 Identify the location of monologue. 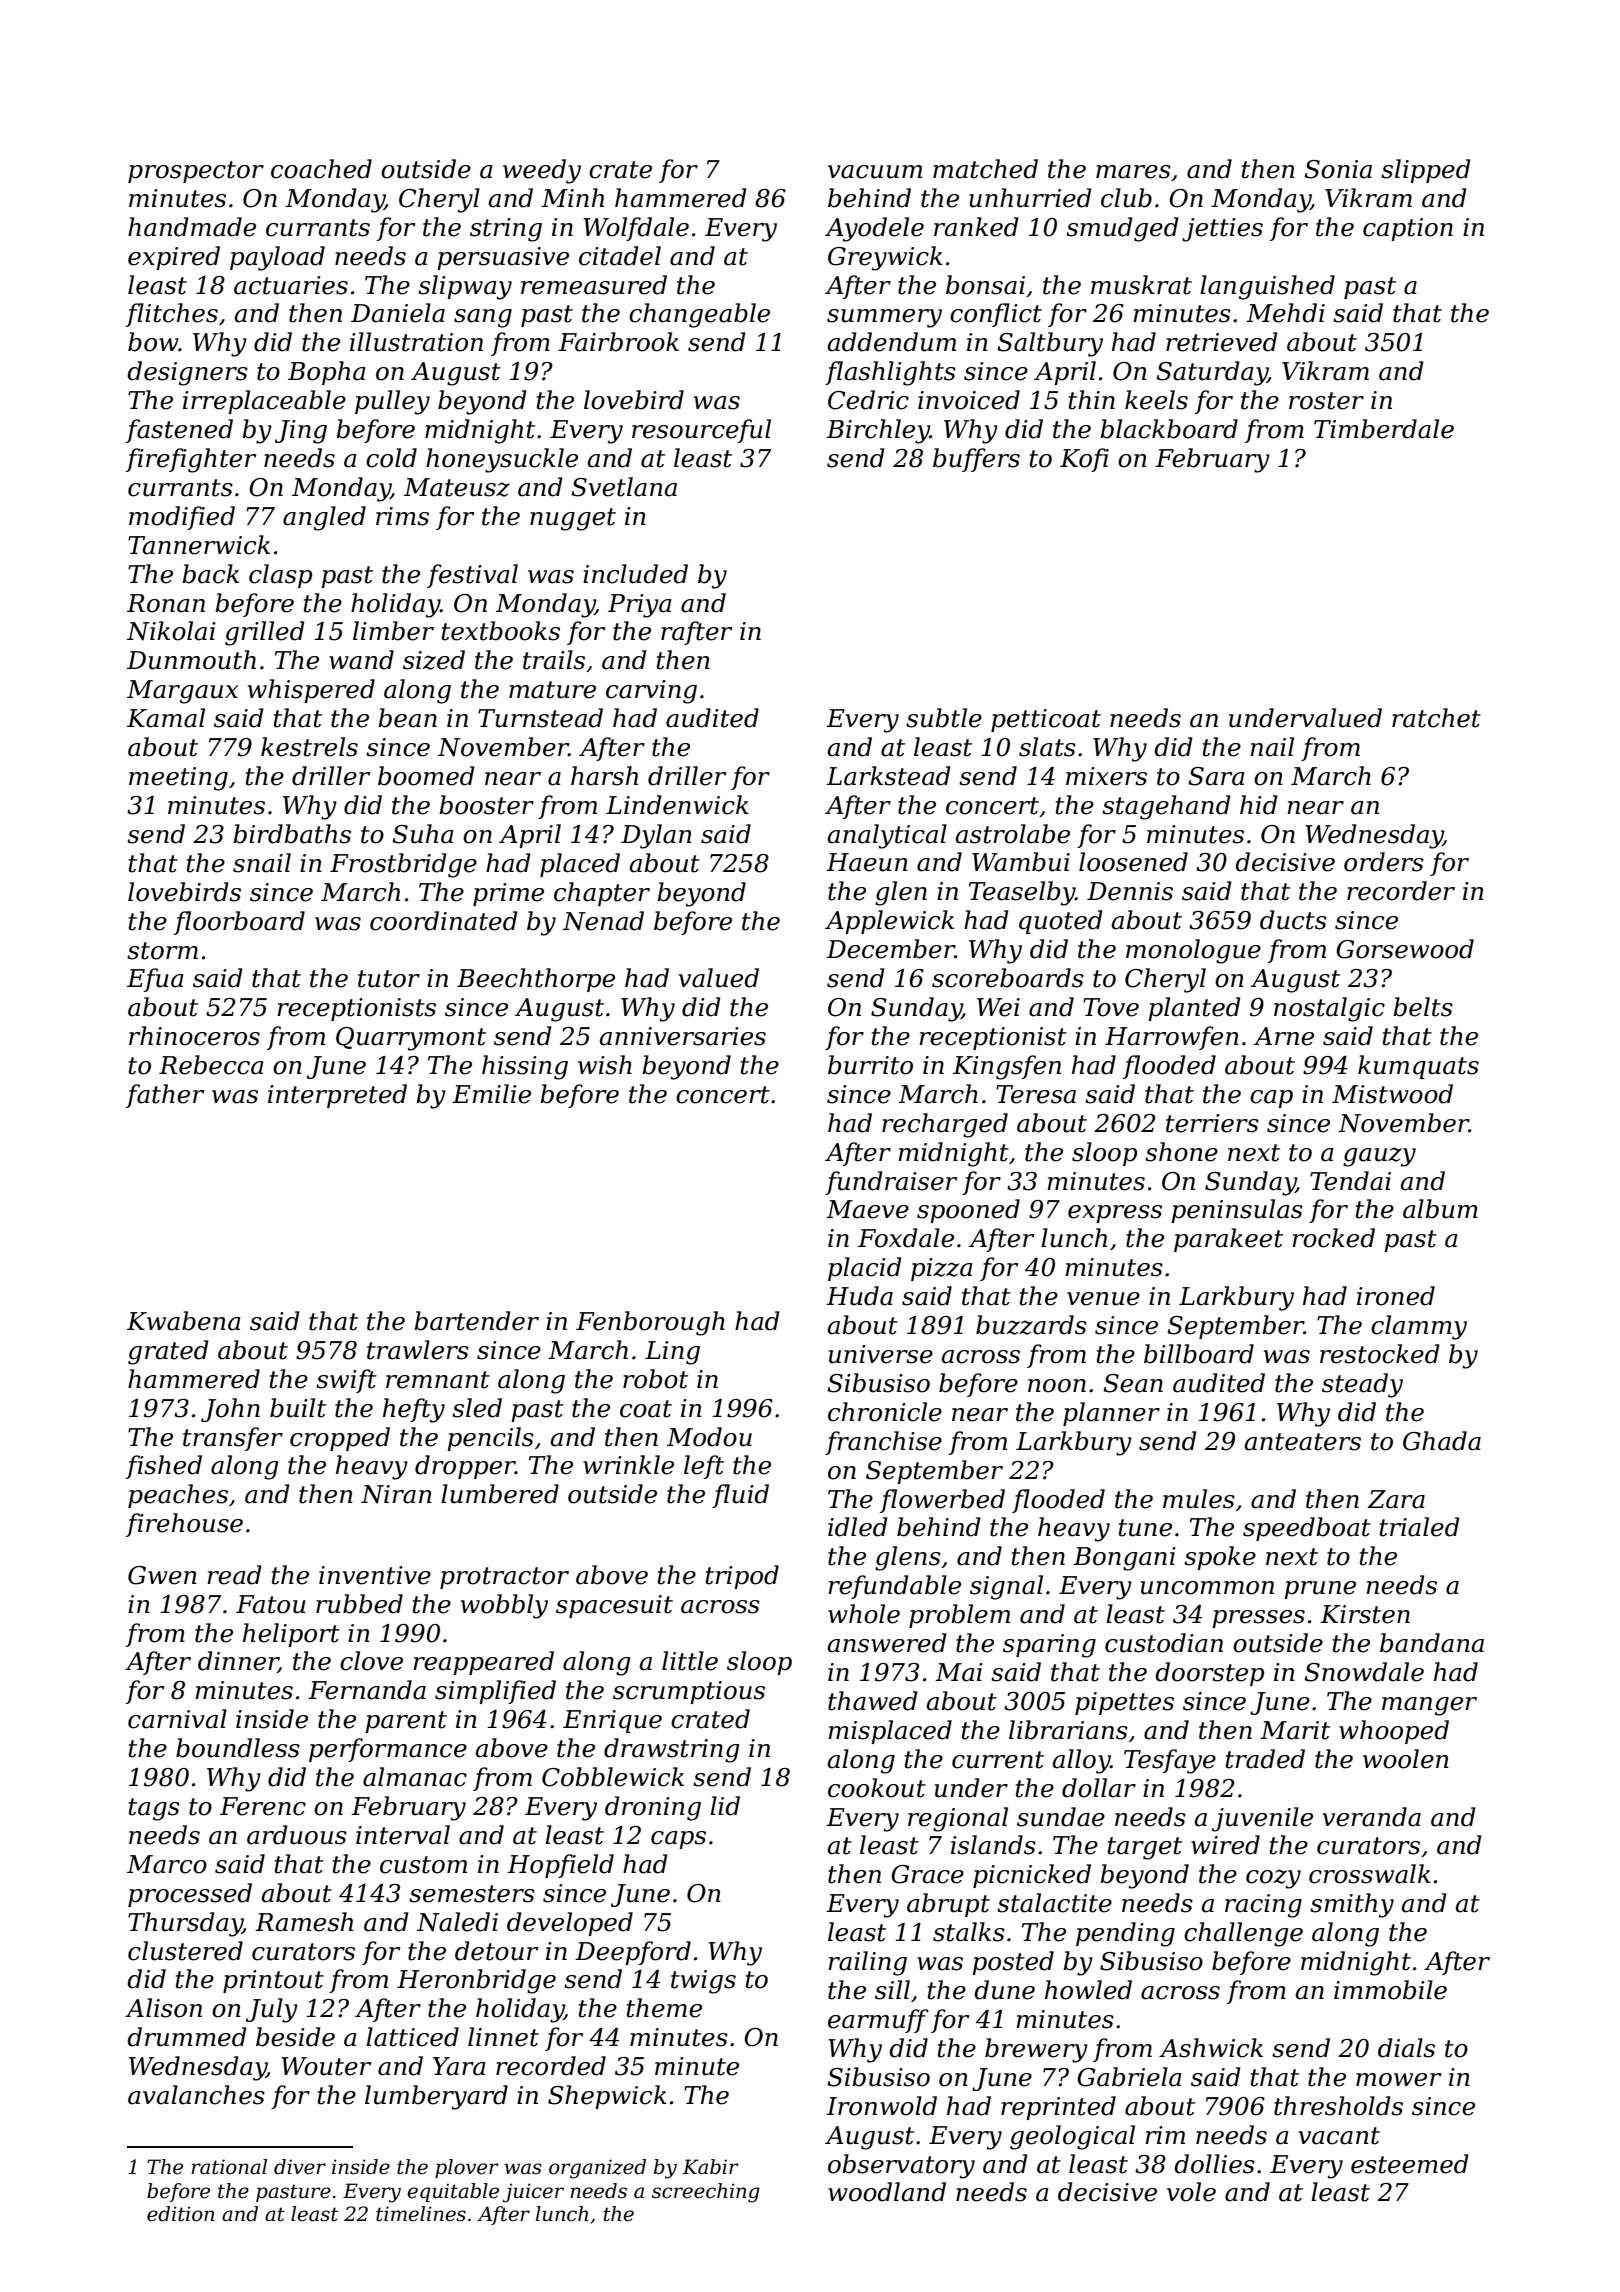
(1193, 951).
